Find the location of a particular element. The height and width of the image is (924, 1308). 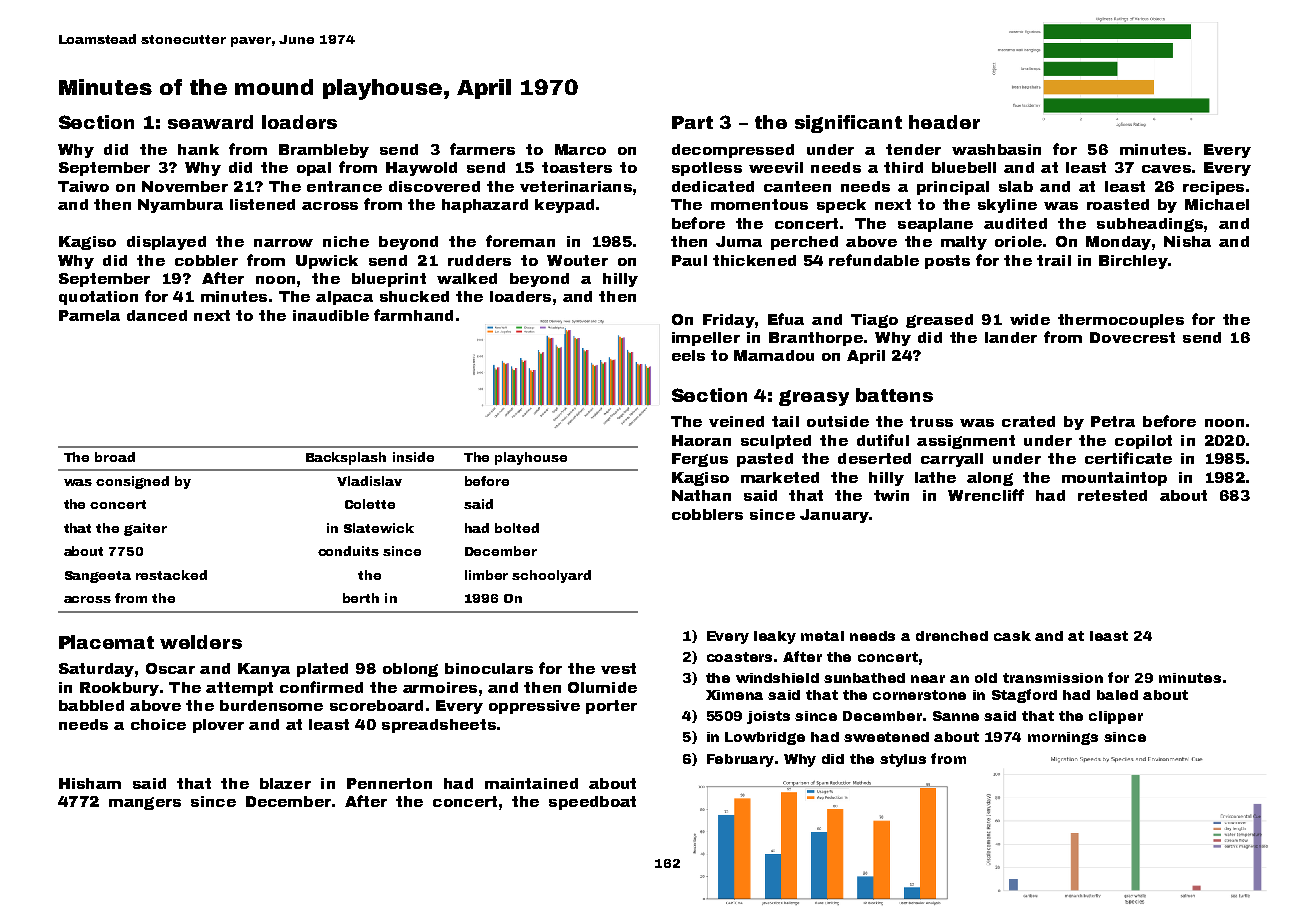

Lowbridge is located at coordinates (765, 738).
